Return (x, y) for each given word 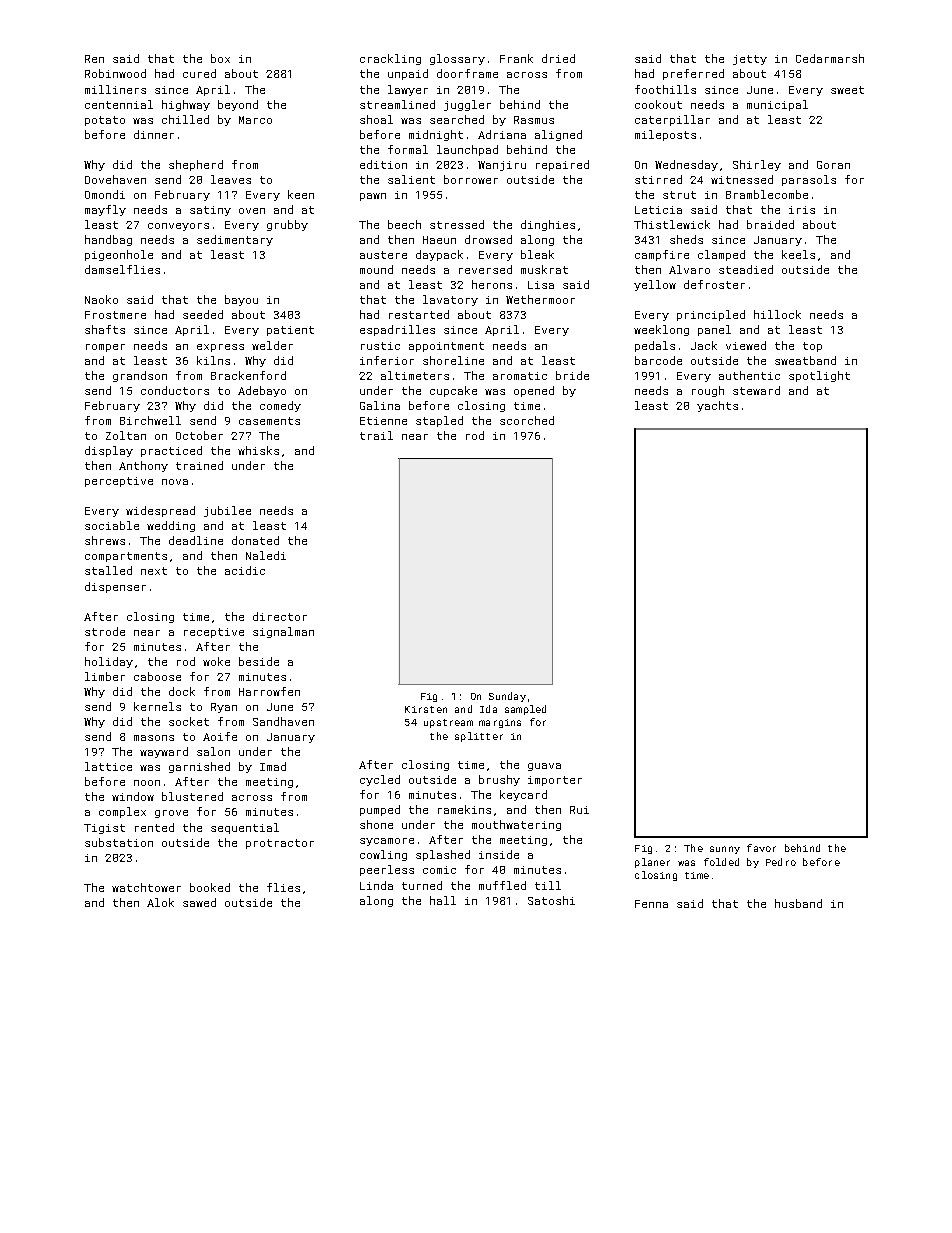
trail (376, 435)
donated (255, 540)
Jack (704, 345)
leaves (231, 179)
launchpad (467, 150)
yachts (717, 406)
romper (105, 348)
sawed (199, 902)
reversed (485, 269)
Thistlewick (672, 224)
